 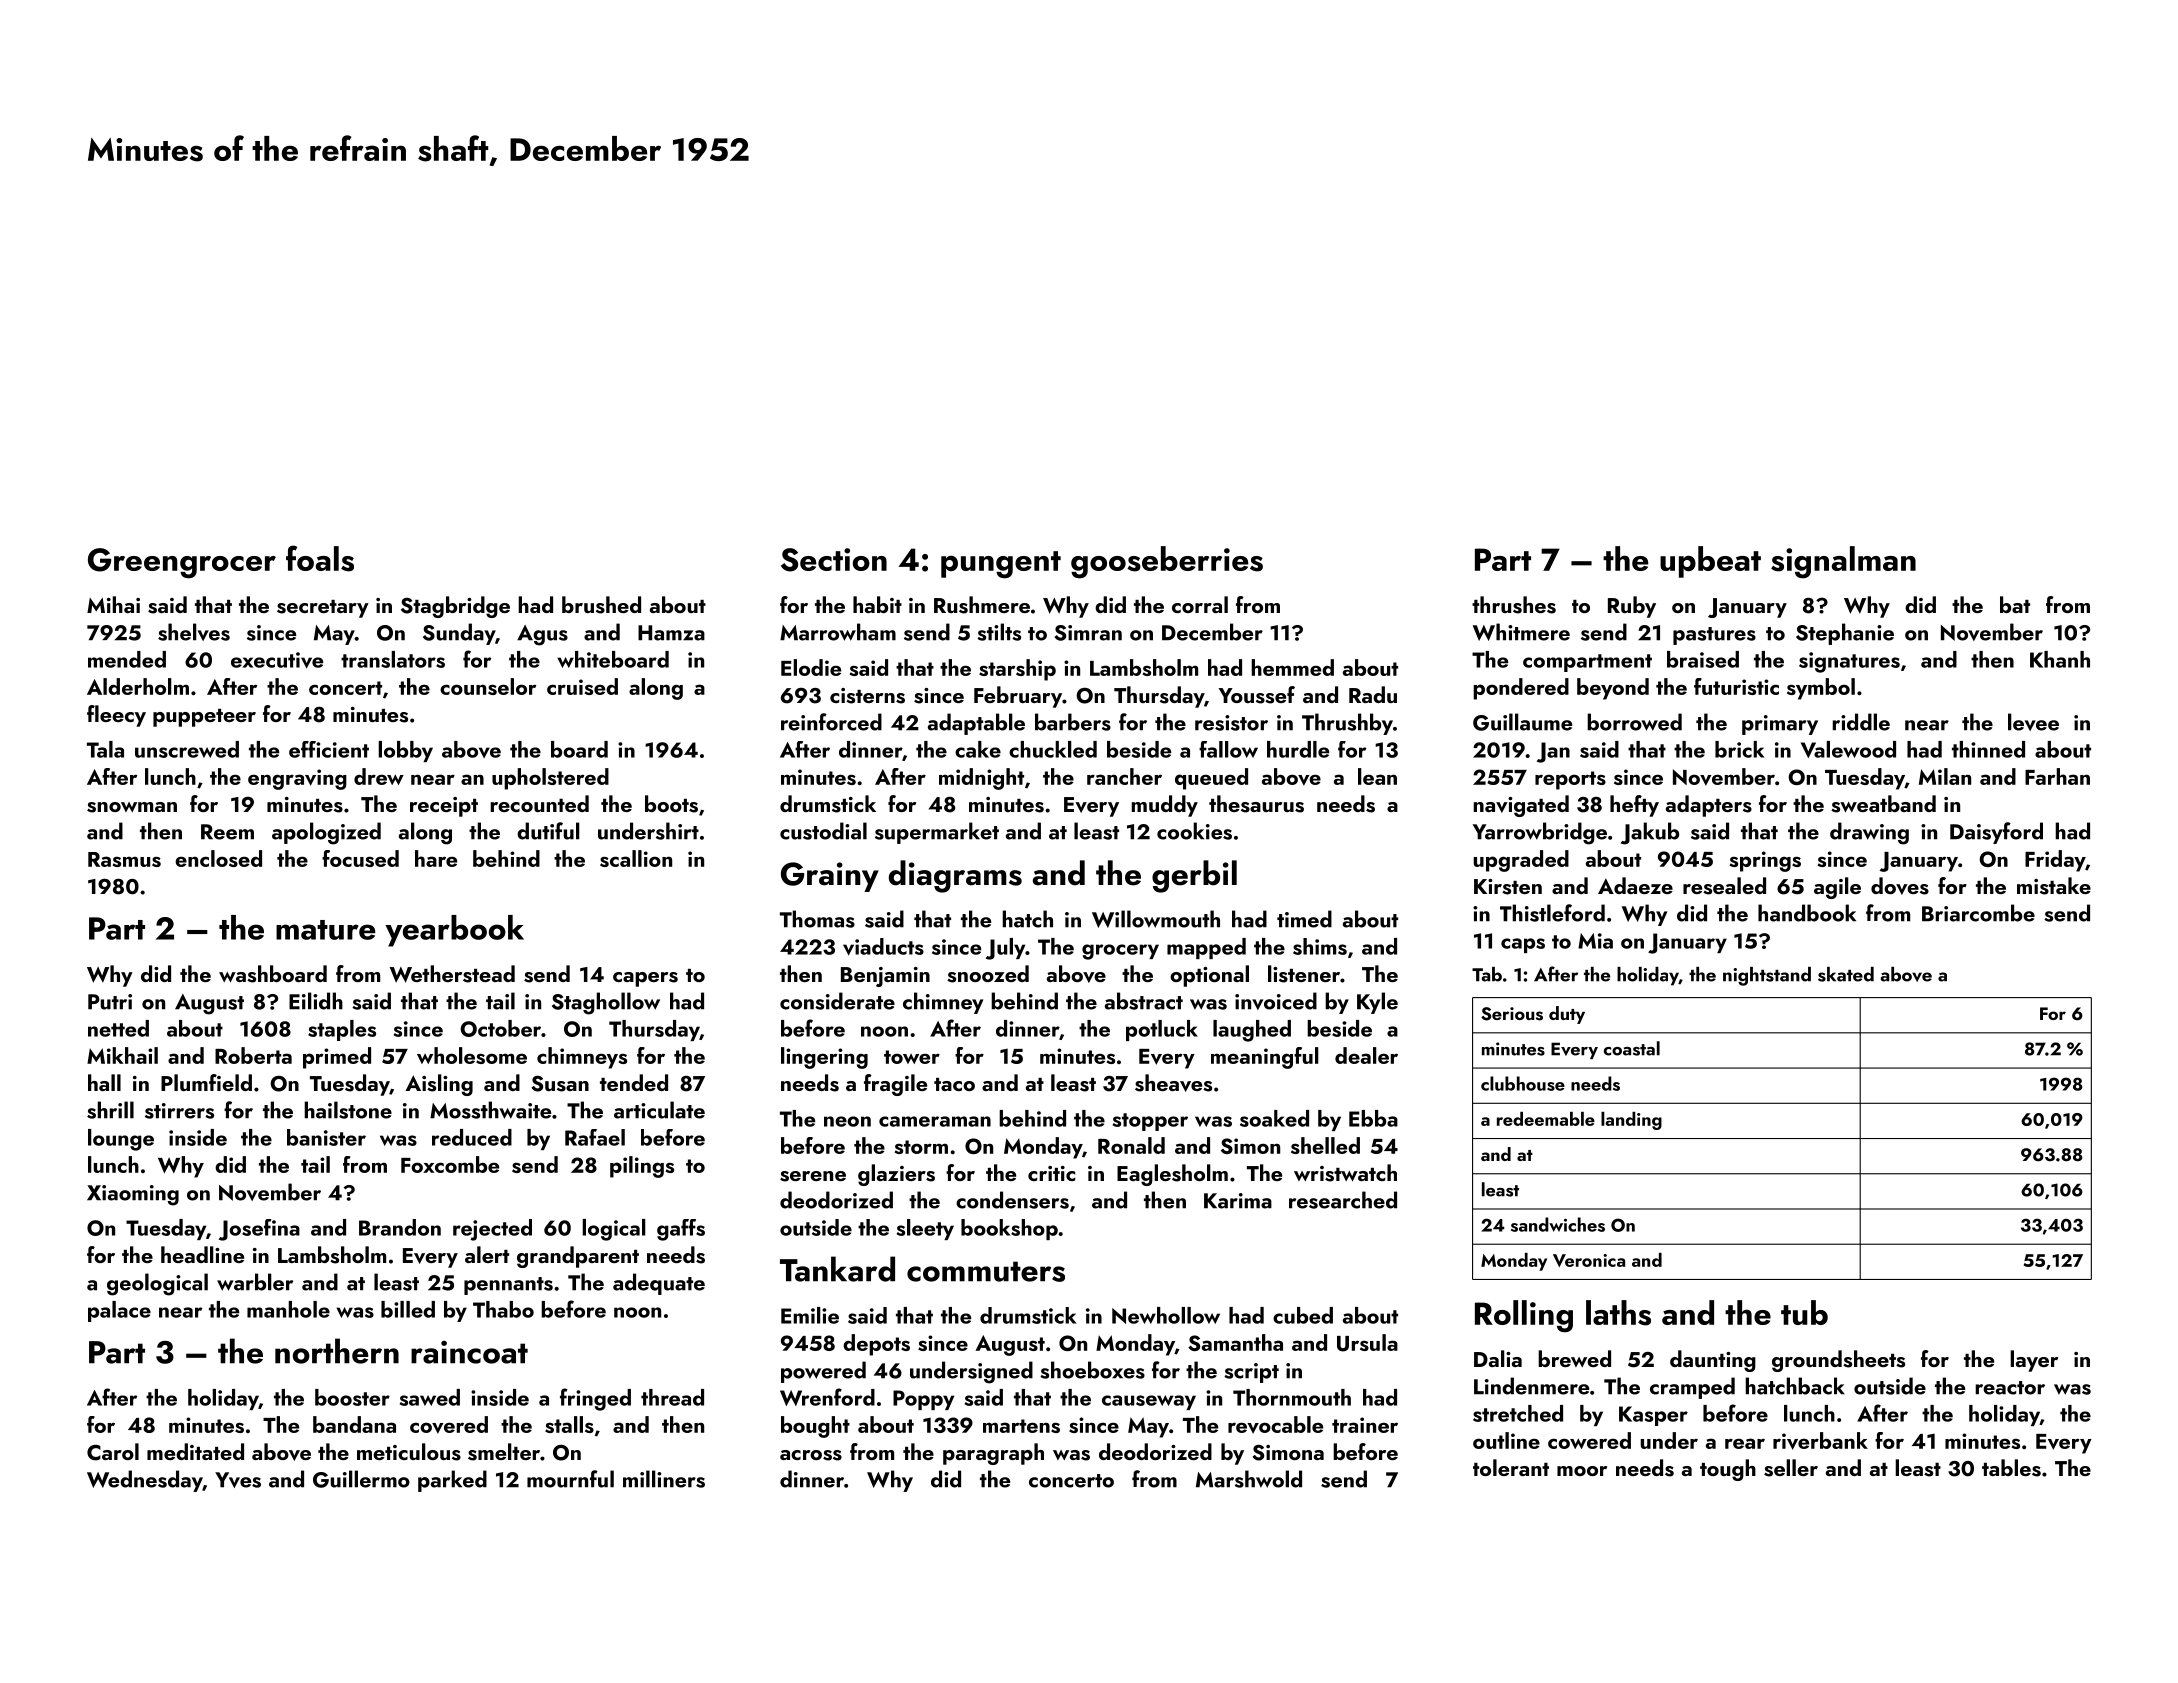 I want to click on across, so click(x=811, y=1455).
